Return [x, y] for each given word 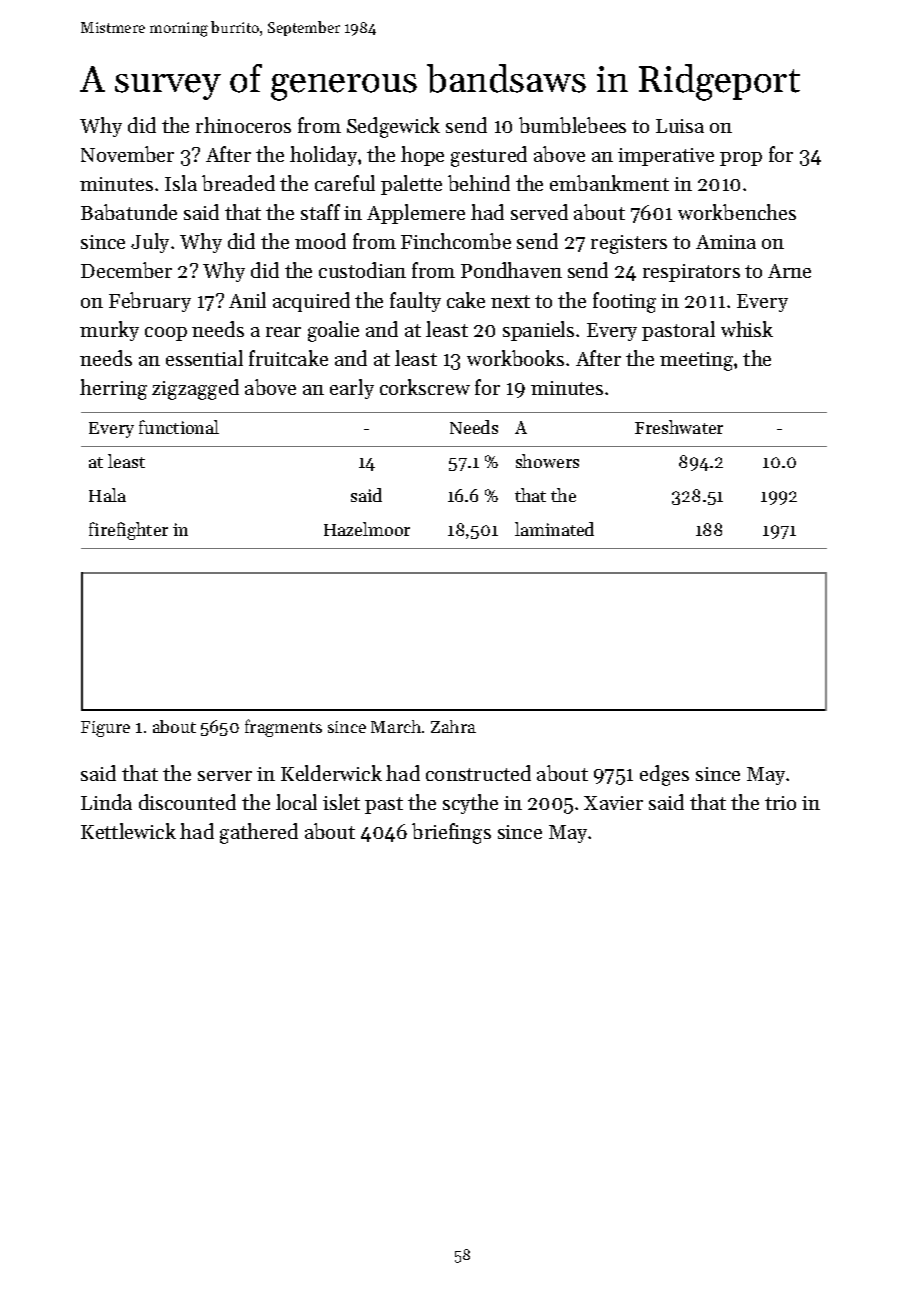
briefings [451, 833]
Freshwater [679, 427]
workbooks [515, 358]
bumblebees [572, 125]
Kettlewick [128, 831]
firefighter [128, 531]
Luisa [680, 126]
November [127, 154]
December [126, 270]
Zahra [453, 726]
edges [664, 775]
